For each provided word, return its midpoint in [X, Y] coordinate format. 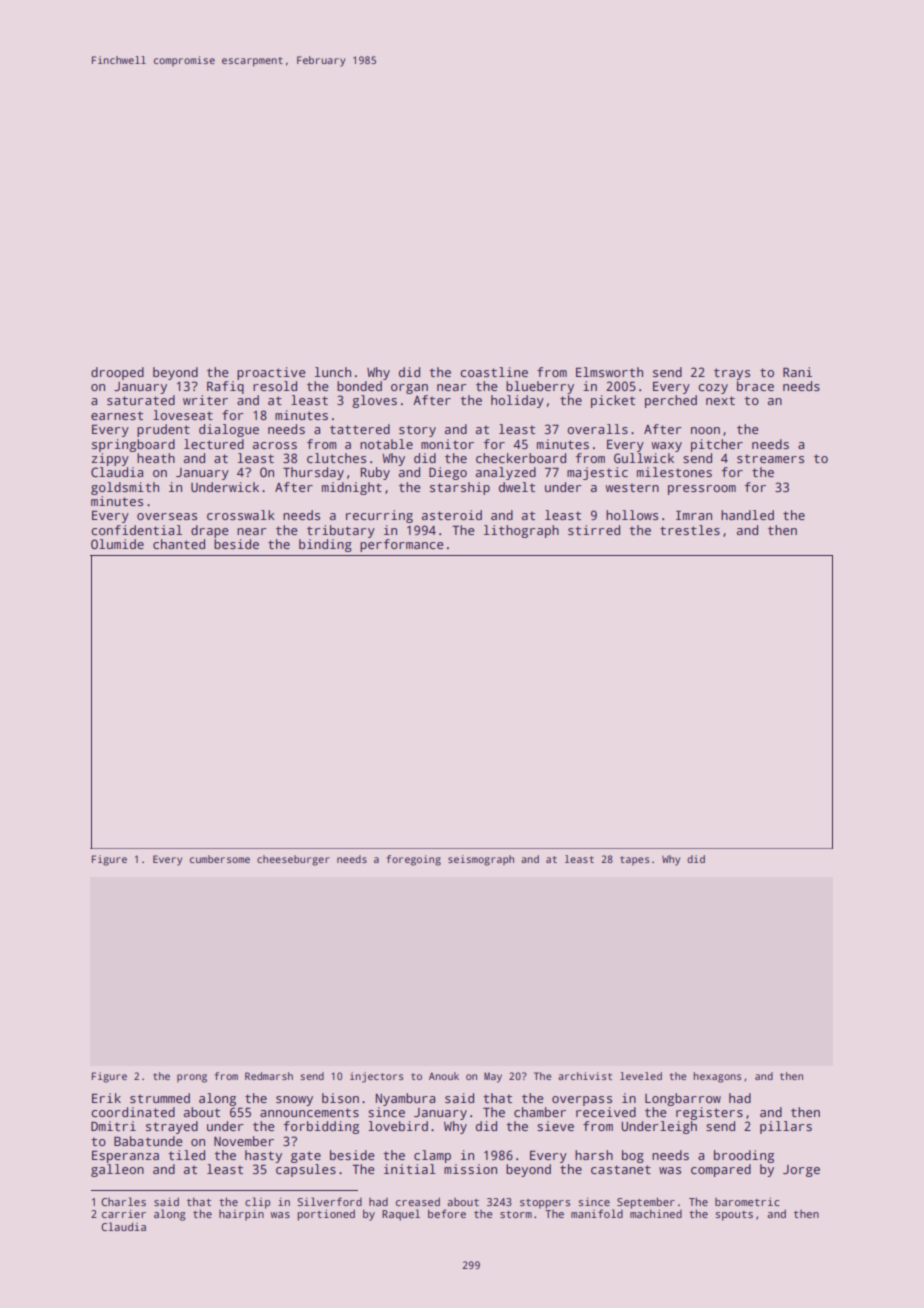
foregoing [414, 860]
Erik [106, 1098]
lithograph [521, 531]
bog [633, 1156]
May [493, 1077]
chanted [179, 544]
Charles [123, 1201]
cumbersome [220, 859]
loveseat [183, 415]
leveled [641, 1076]
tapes [634, 860]
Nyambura [405, 1099]
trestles [690, 530]
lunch [333, 372]
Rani [797, 372]
